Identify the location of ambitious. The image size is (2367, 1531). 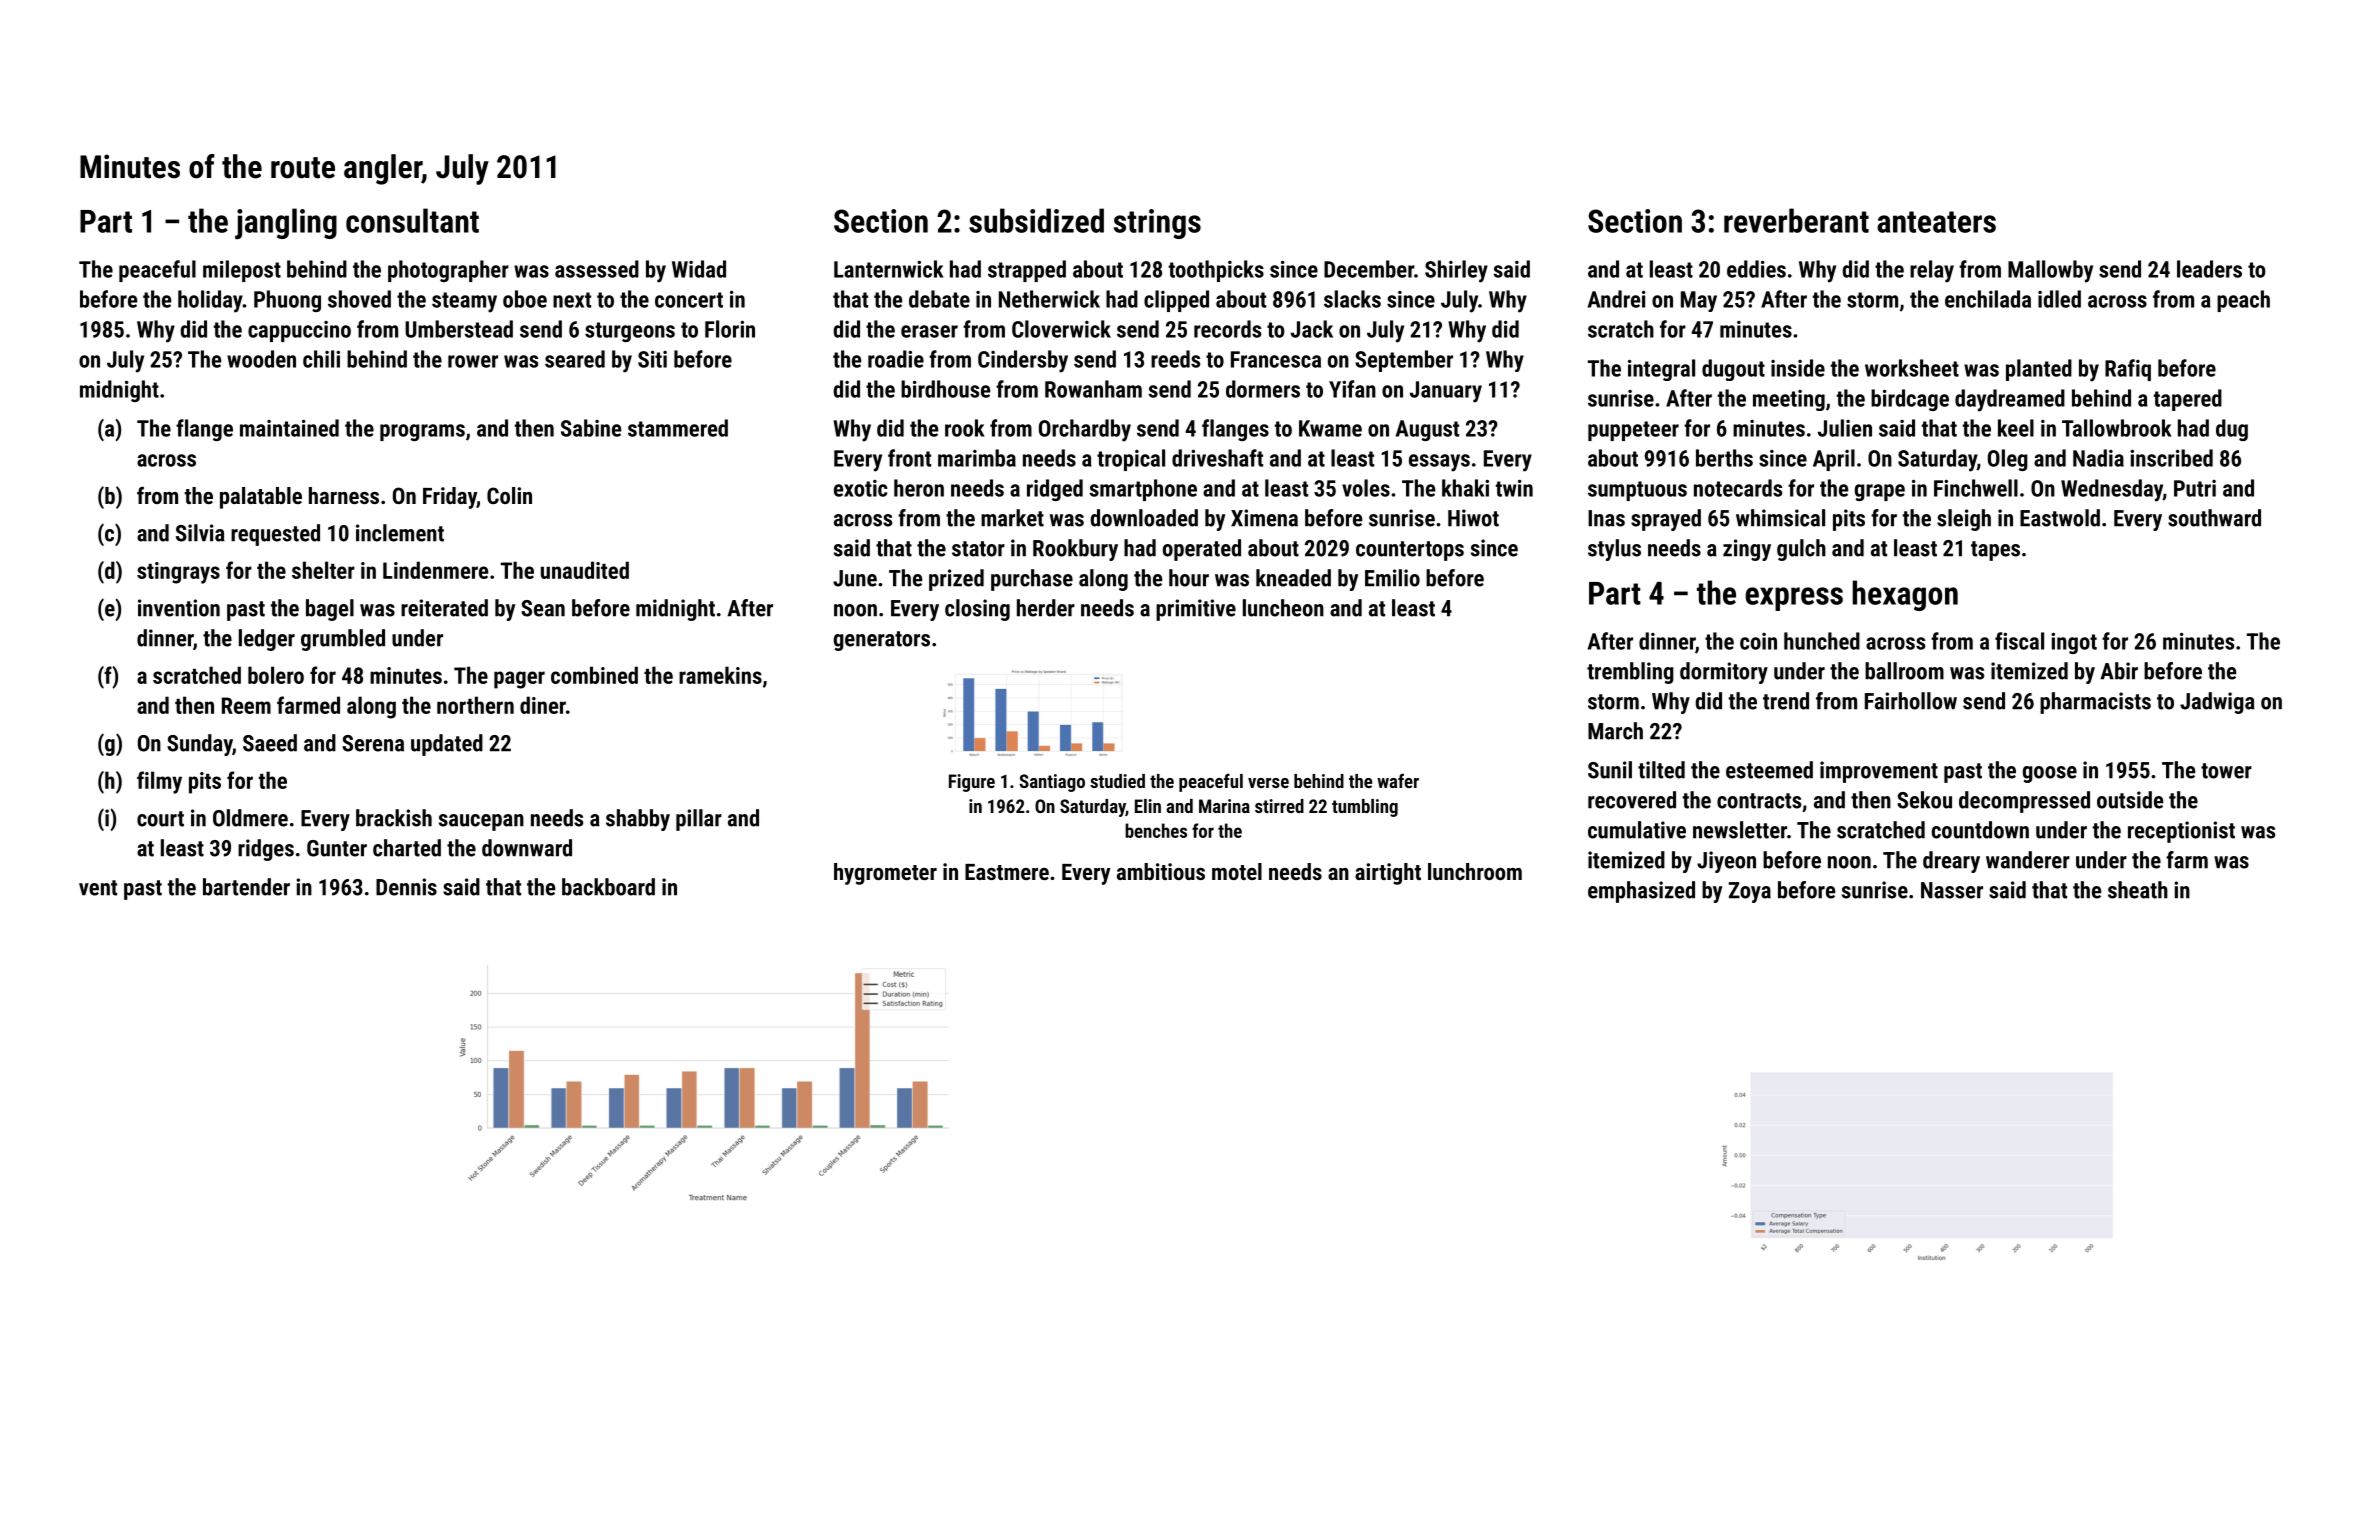
(1161, 871).
